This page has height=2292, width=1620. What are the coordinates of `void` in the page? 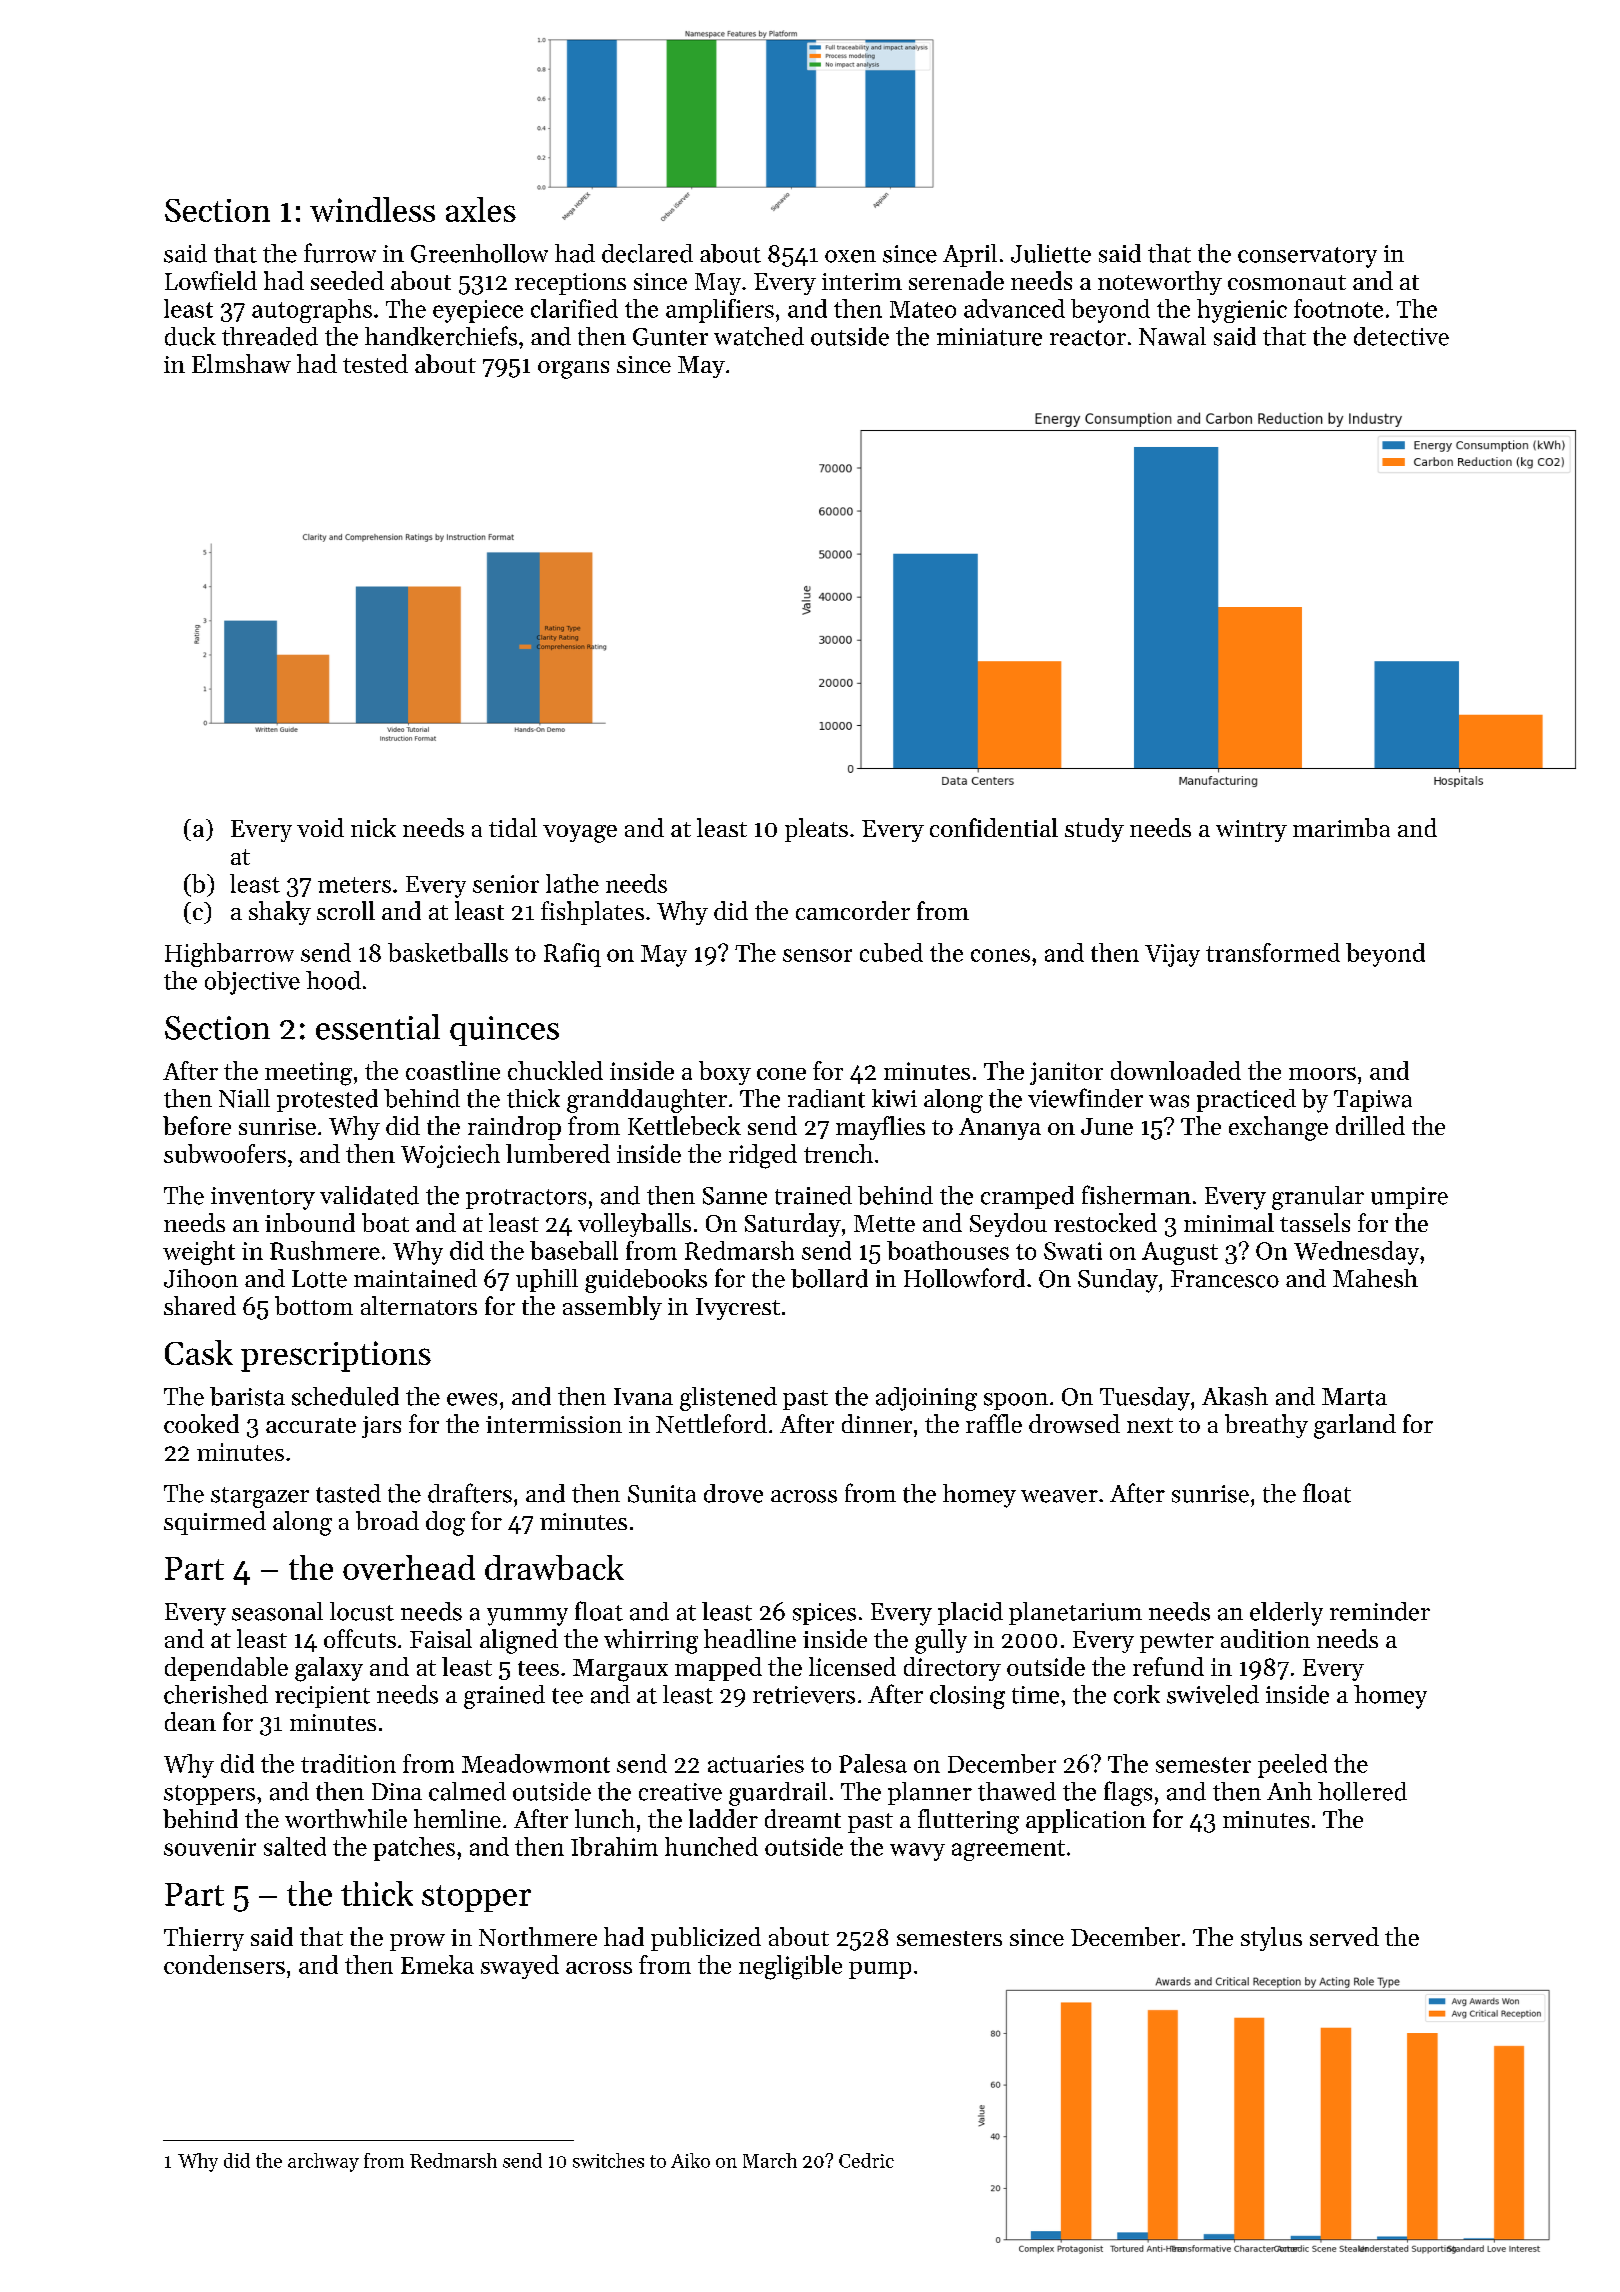 It's located at (320, 827).
